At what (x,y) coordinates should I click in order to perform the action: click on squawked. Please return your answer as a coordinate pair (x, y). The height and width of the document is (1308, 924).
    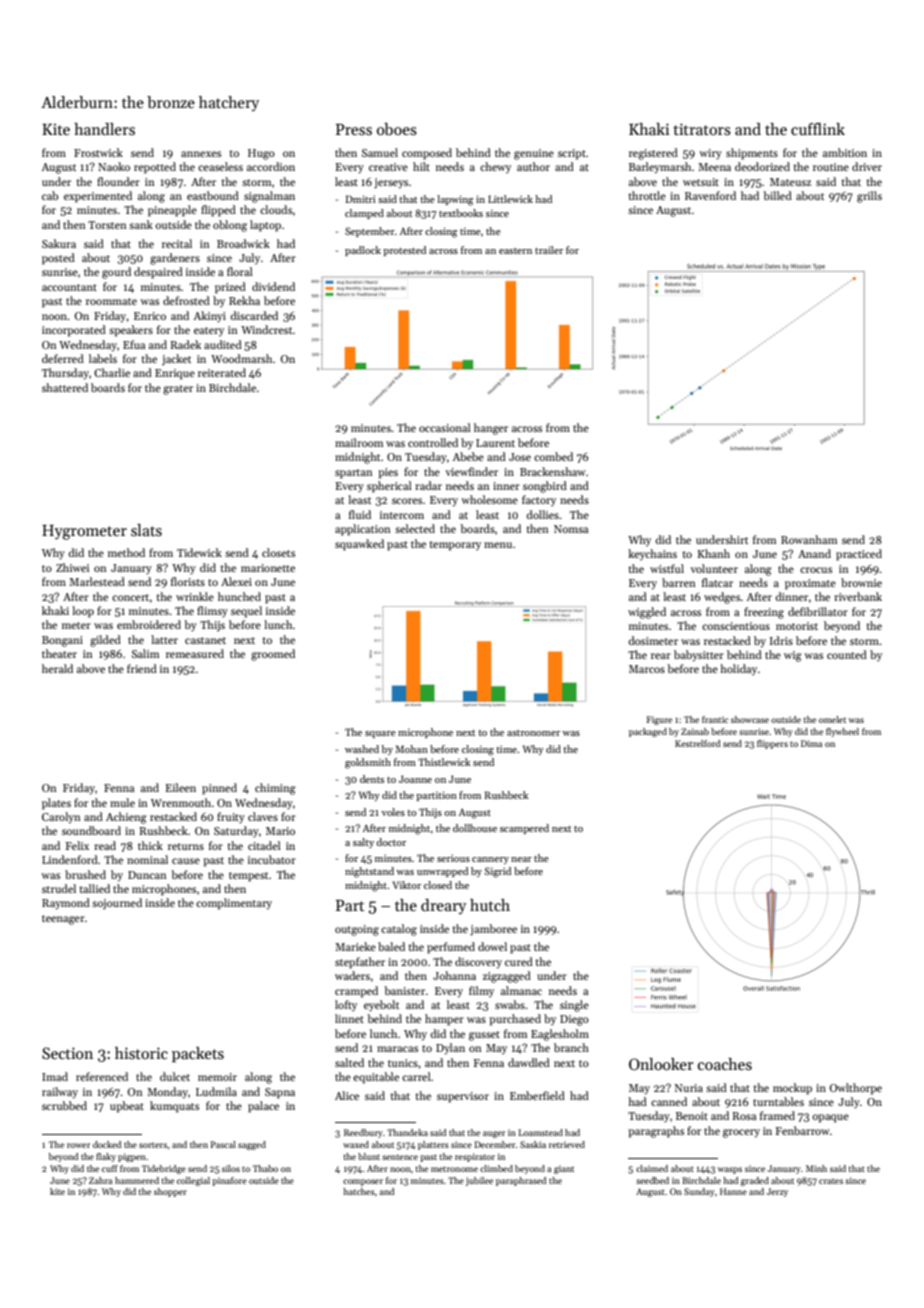
    Looking at the image, I should click on (359, 545).
